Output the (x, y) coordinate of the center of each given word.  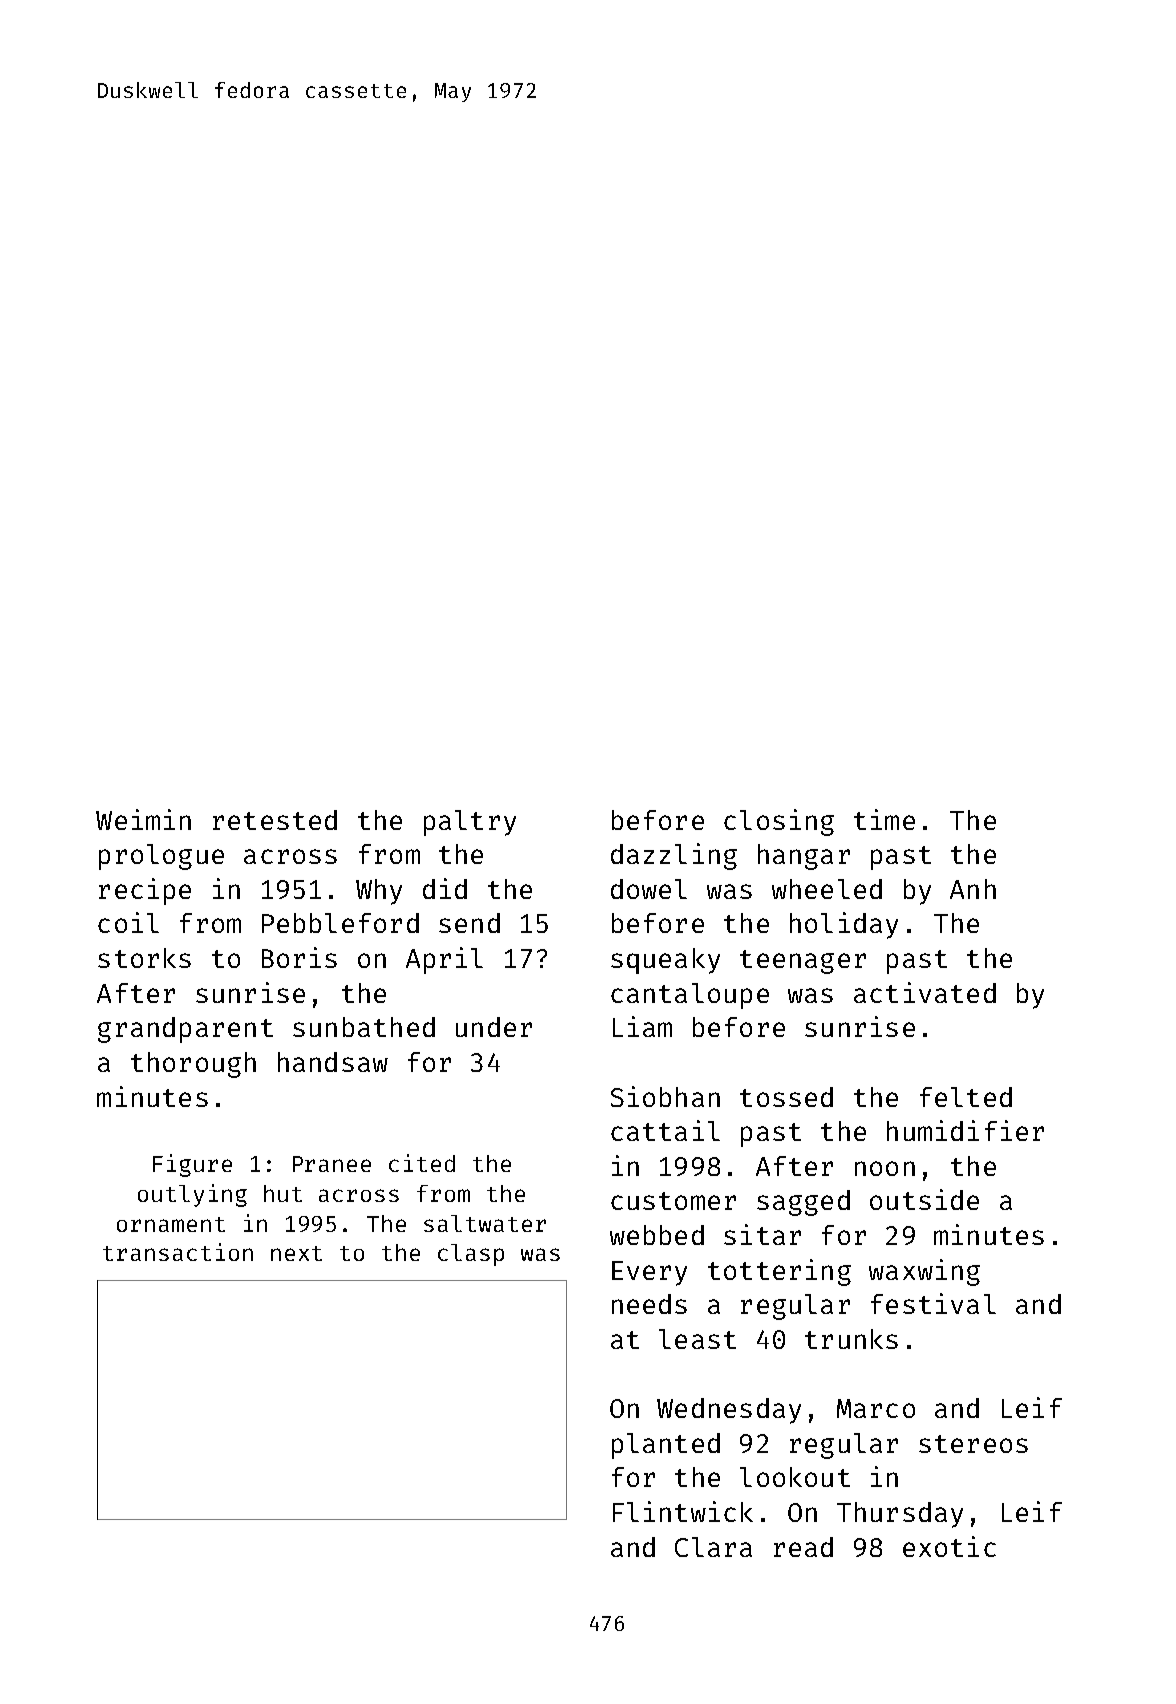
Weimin (143, 819)
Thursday (900, 1515)
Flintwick (683, 1511)
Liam (642, 1026)
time (884, 819)
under (494, 1027)
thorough (193, 1065)
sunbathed (364, 1027)
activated (925, 992)
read (803, 1547)
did (445, 888)
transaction (178, 1252)
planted (666, 1446)
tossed (786, 1097)
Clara (713, 1547)
